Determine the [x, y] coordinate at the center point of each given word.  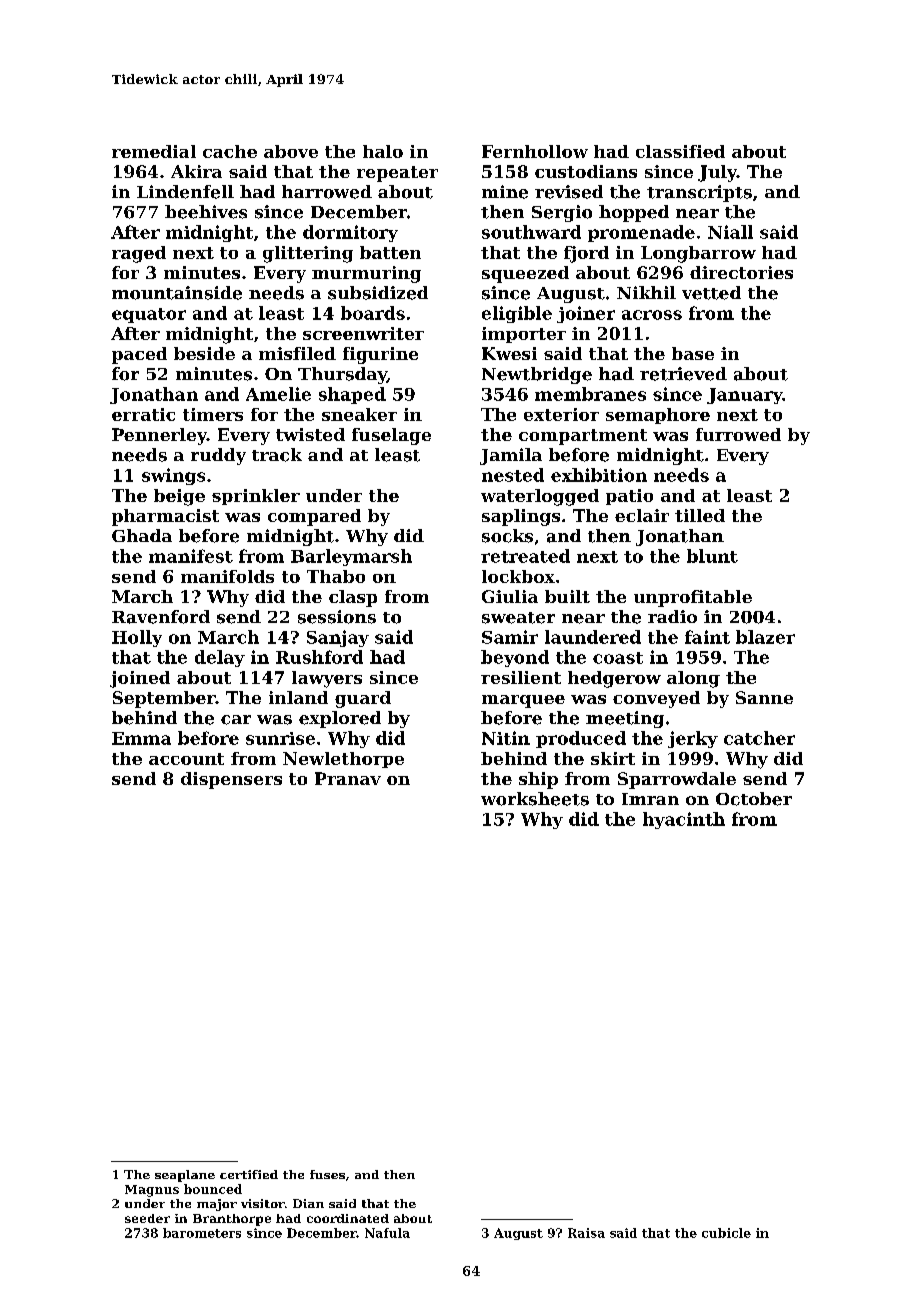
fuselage [391, 436]
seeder [147, 1218]
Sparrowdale [677, 780]
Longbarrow [698, 254]
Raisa [586, 1233]
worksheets [535, 799]
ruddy [218, 456]
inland [298, 697]
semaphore [658, 416]
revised [569, 192]
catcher [759, 738]
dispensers [231, 780]
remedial [154, 151]
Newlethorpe [343, 760]
